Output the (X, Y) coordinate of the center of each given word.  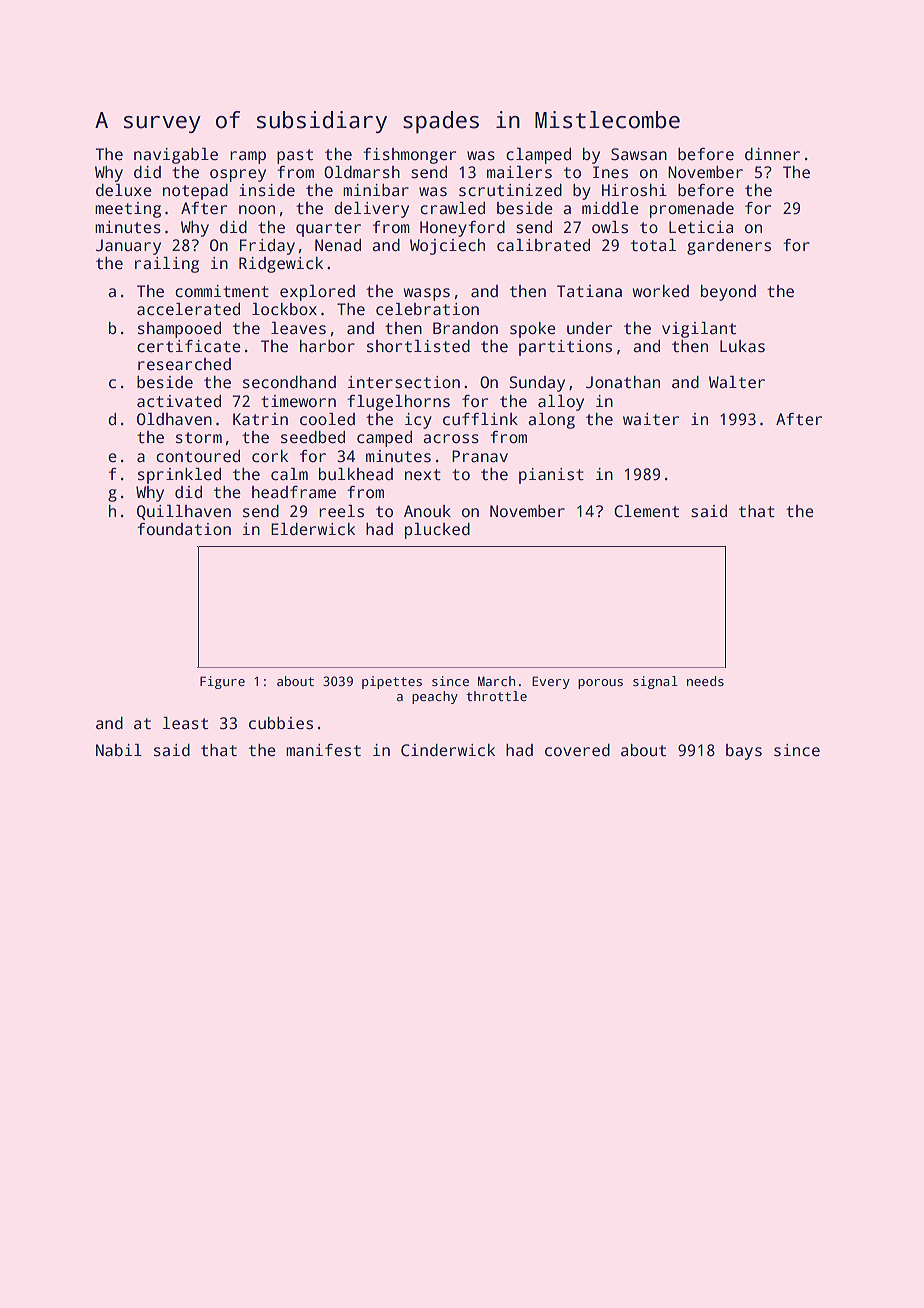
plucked (437, 531)
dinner (772, 154)
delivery (371, 210)
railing (167, 265)
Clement (646, 511)
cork (270, 456)
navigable (176, 156)
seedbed (313, 437)
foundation (184, 529)
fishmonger (409, 156)
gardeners (729, 247)
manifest (323, 750)
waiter (651, 419)
